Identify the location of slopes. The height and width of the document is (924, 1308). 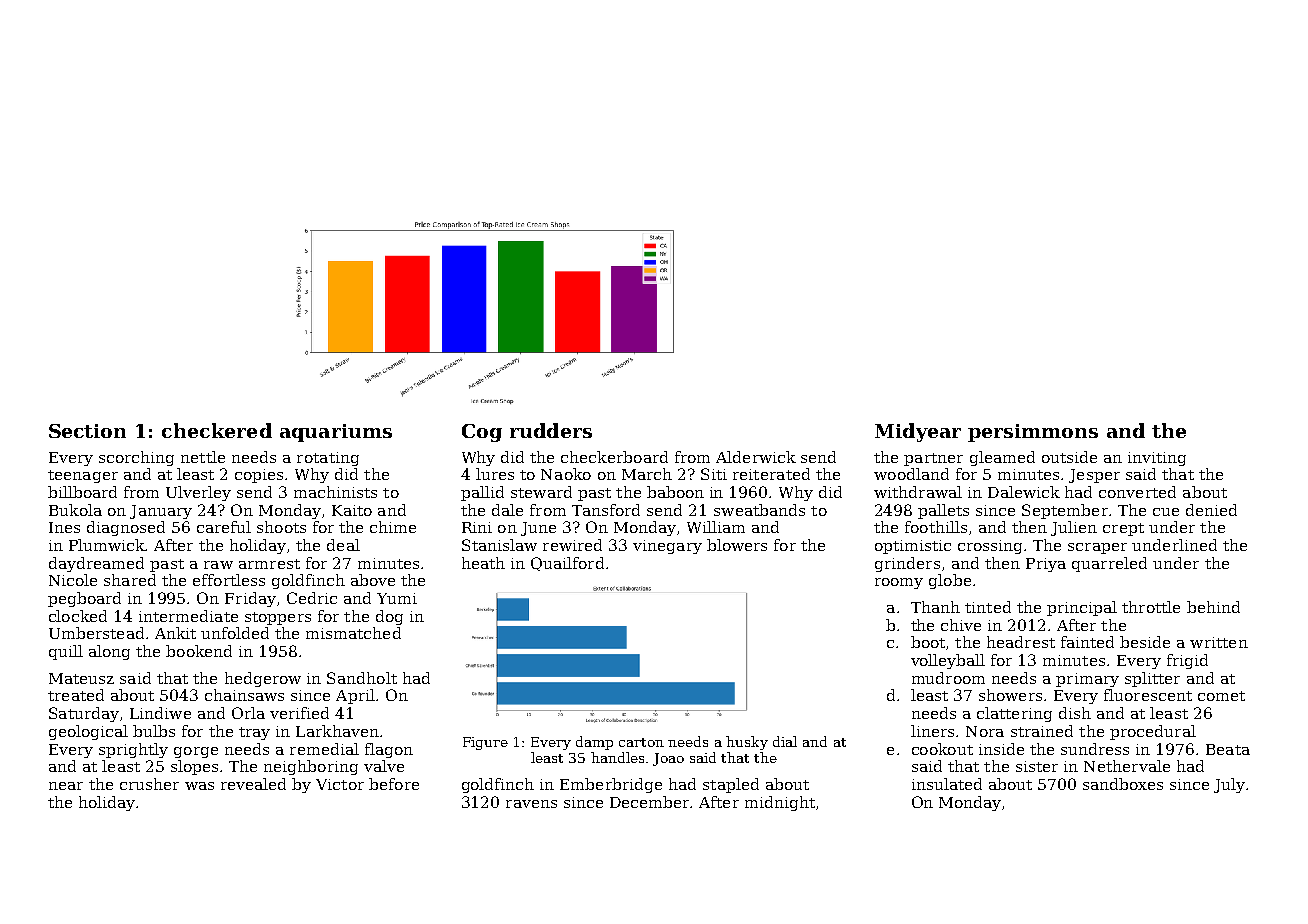
(194, 767).
